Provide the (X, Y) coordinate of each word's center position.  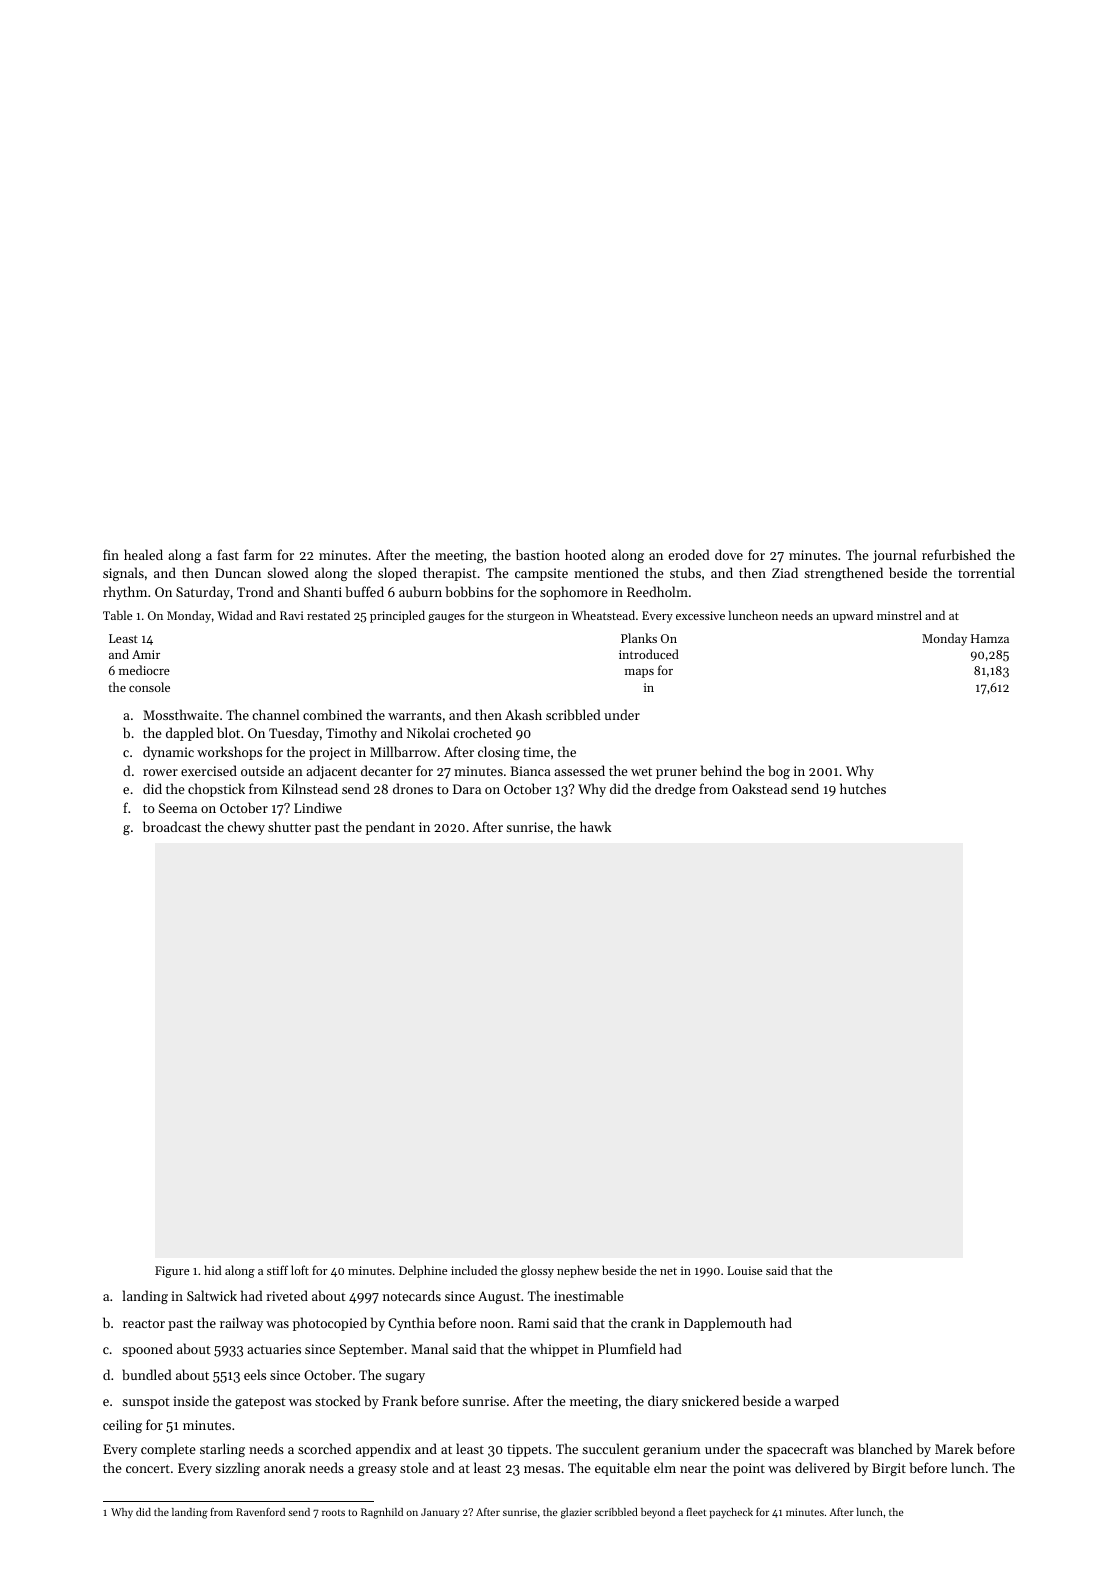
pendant (390, 828)
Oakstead (760, 788)
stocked (338, 1400)
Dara (467, 789)
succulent (610, 1448)
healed (143, 554)
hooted (585, 554)
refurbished (956, 554)
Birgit (889, 1469)
